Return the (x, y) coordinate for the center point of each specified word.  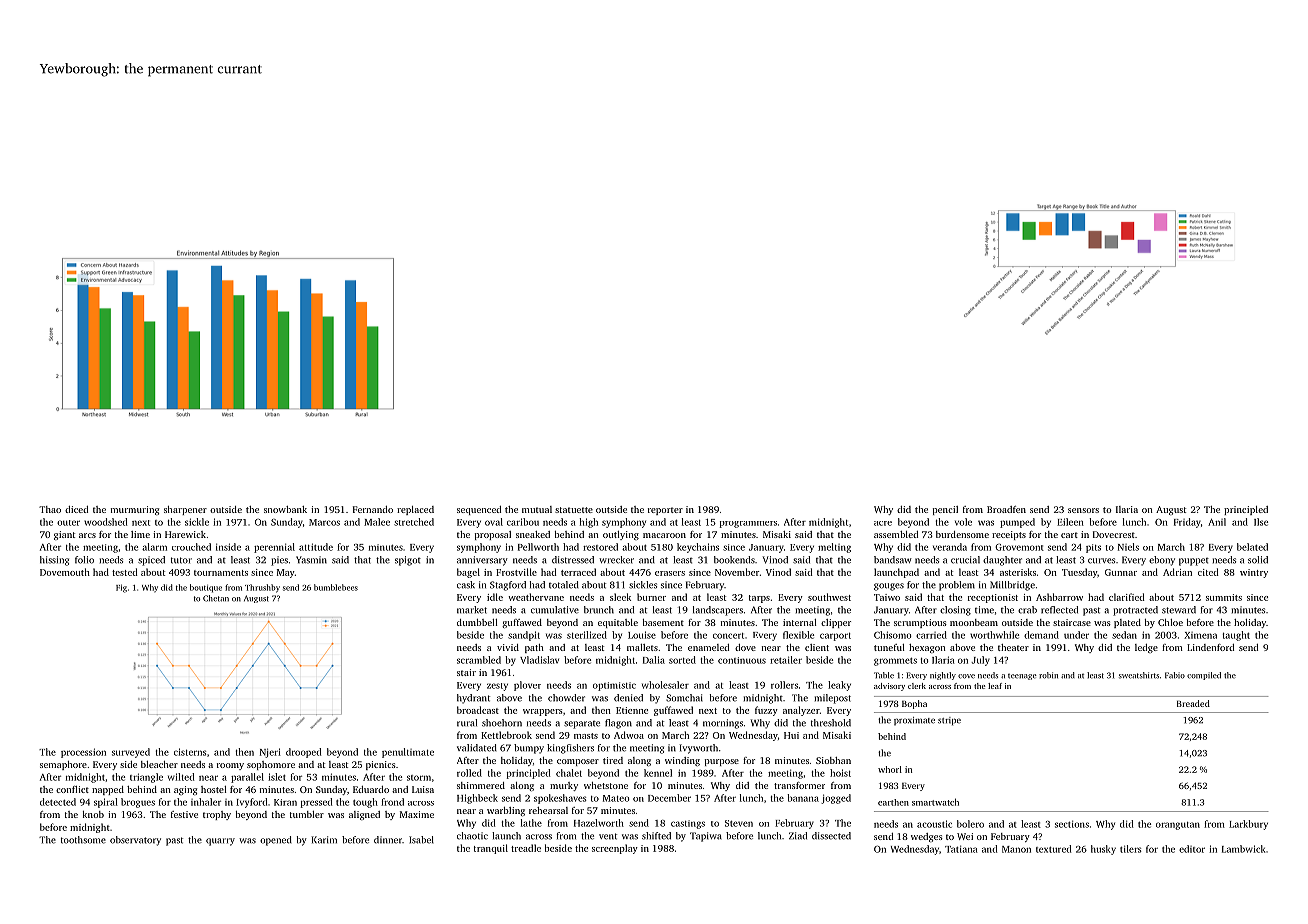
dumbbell (477, 622)
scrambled (479, 660)
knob (93, 814)
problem (957, 586)
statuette (574, 510)
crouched (191, 547)
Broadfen (1006, 509)
